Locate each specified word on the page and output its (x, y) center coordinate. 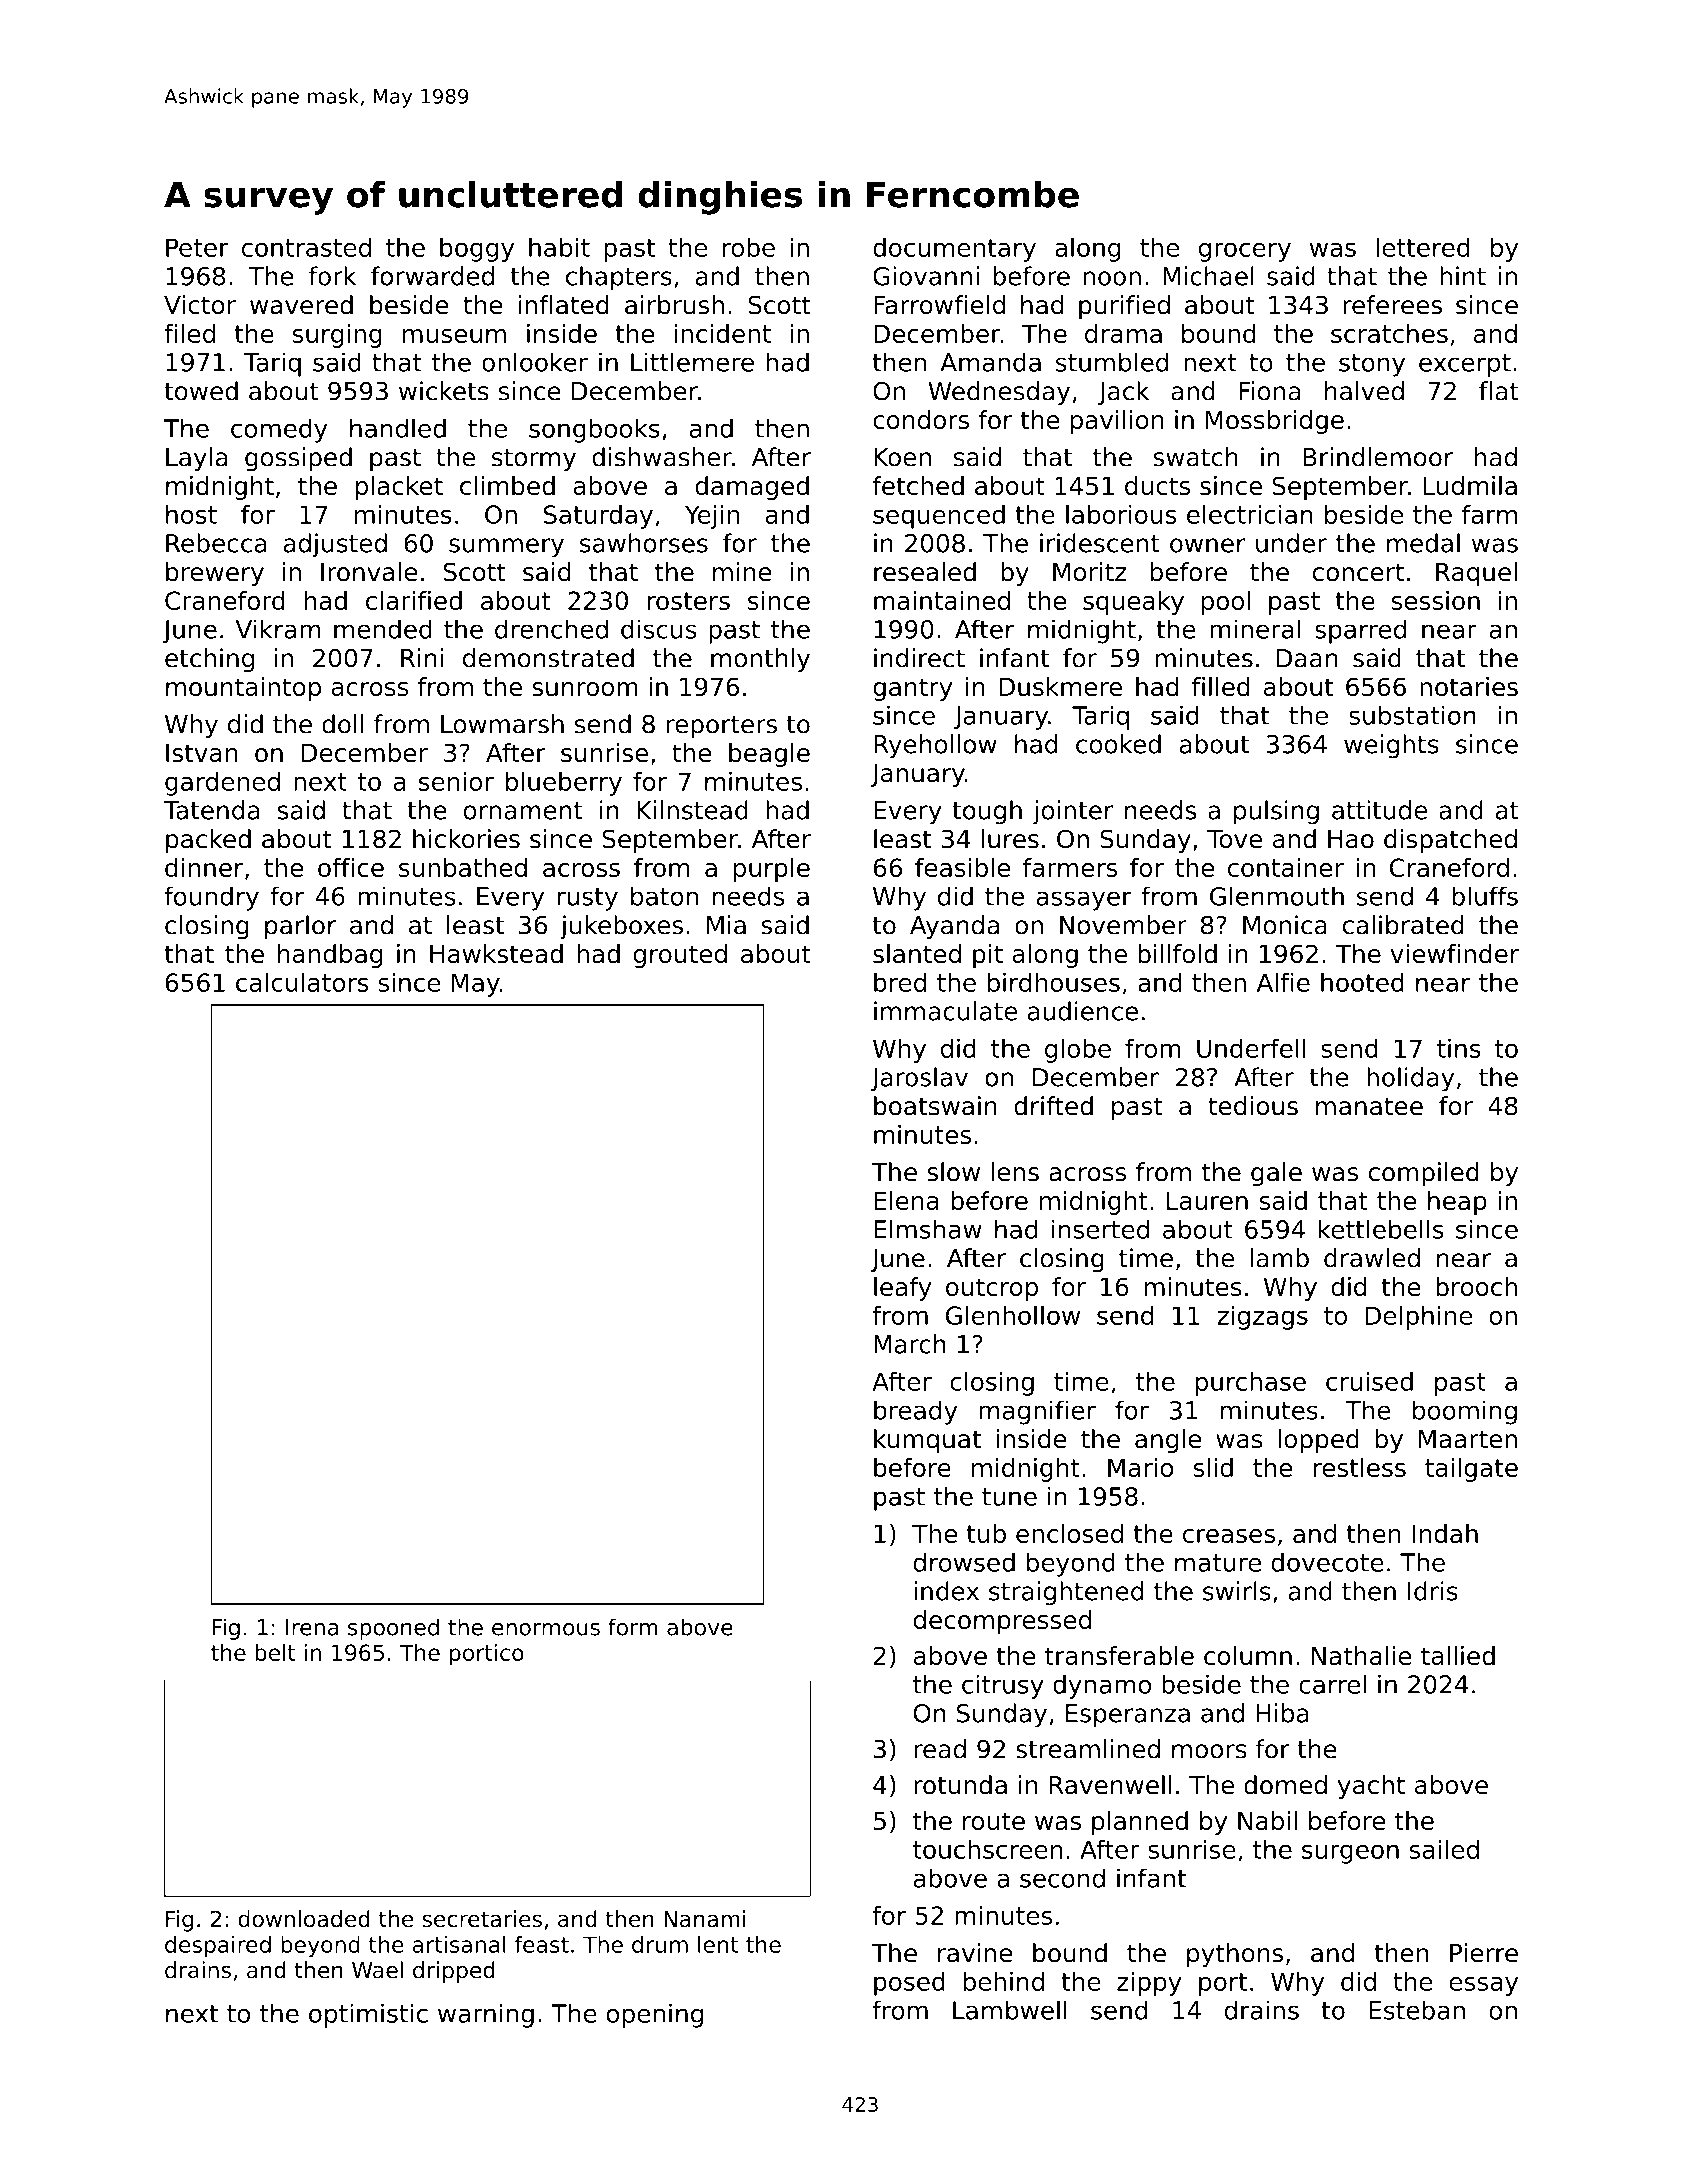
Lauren (1207, 1200)
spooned (393, 1629)
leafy (903, 1289)
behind (1003, 1981)
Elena (906, 1200)
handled (398, 428)
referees (1392, 305)
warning (486, 2015)
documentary (954, 250)
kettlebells (1381, 1229)
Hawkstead (496, 953)
